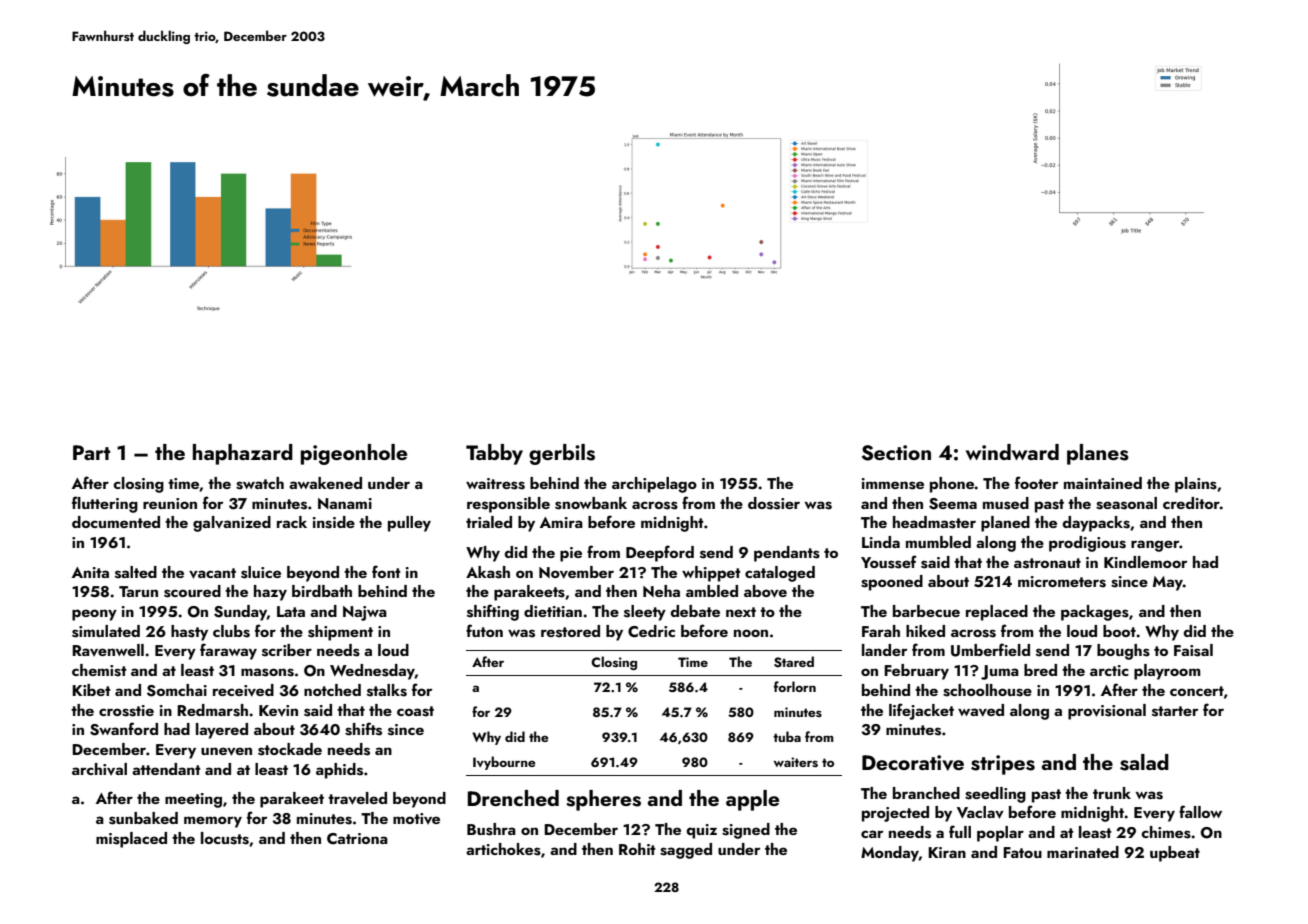 Image resolution: width=1308 pixels, height=924 pixels. What do you see at coordinates (1098, 454) in the page?
I see `planes` at bounding box center [1098, 454].
